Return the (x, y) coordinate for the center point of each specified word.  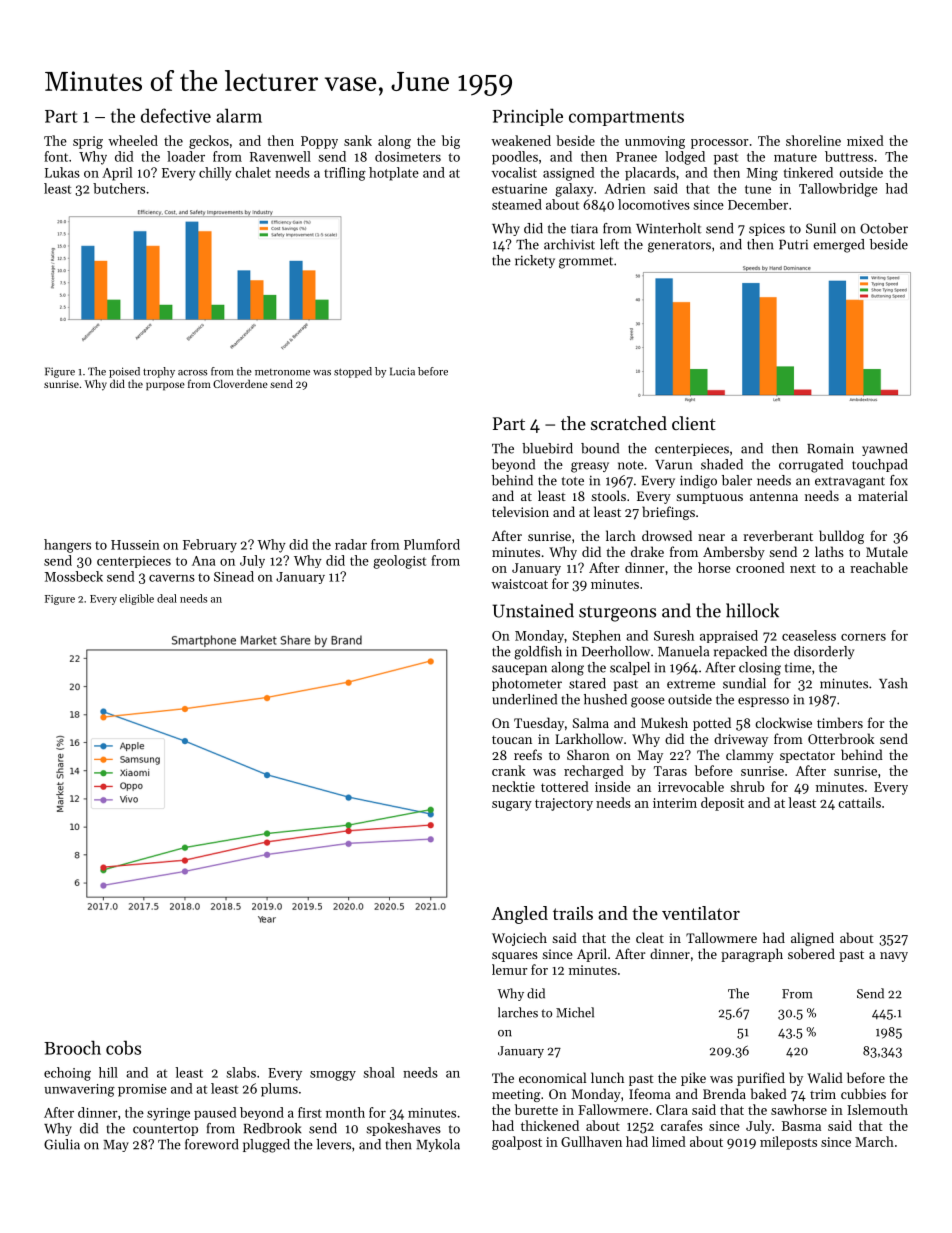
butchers (119, 188)
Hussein (135, 545)
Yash (893, 683)
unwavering (79, 1090)
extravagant (850, 483)
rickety (535, 261)
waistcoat (519, 584)
